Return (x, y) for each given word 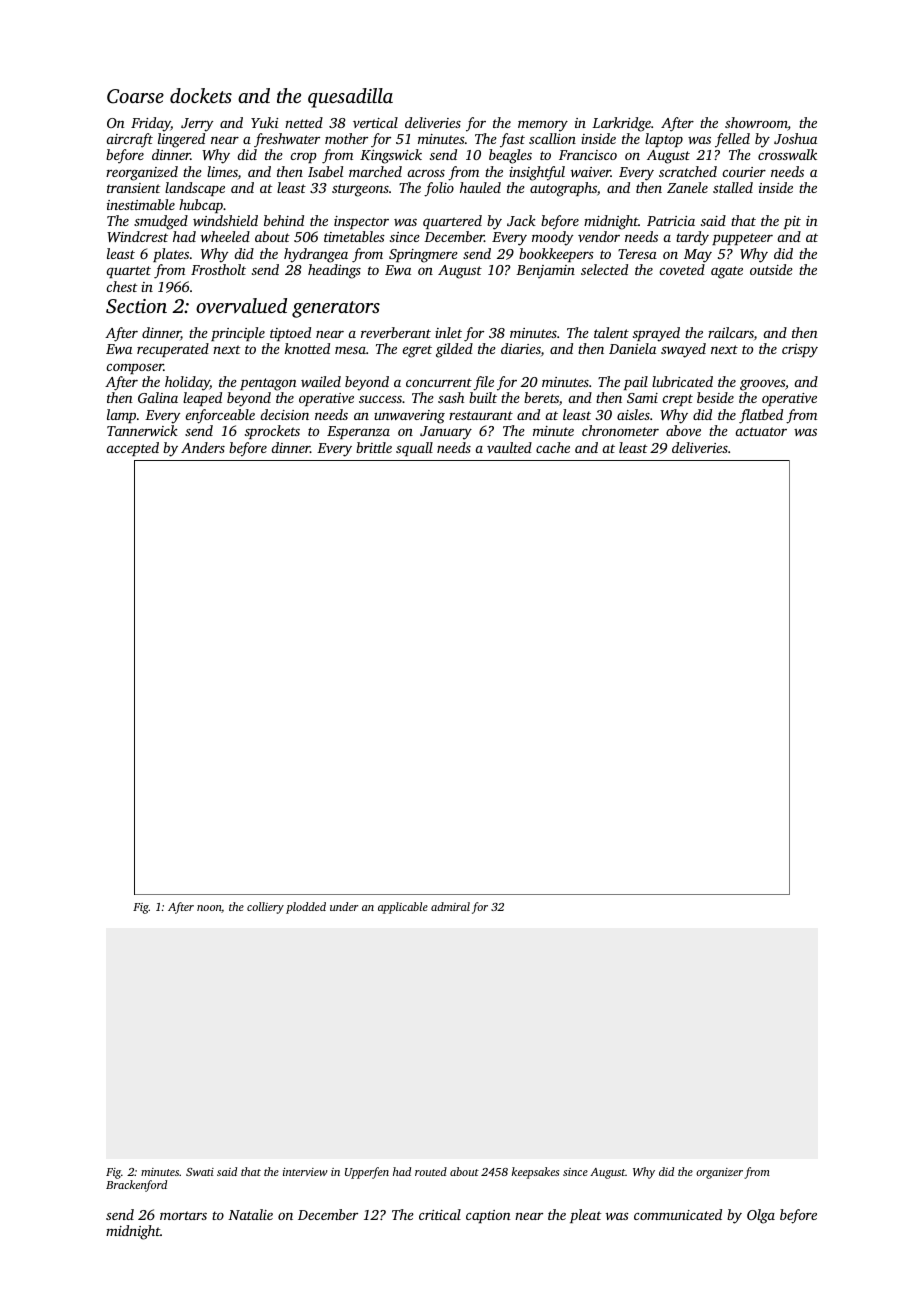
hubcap (201, 206)
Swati (200, 1172)
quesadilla (350, 98)
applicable (403, 908)
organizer (719, 1173)
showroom (756, 124)
